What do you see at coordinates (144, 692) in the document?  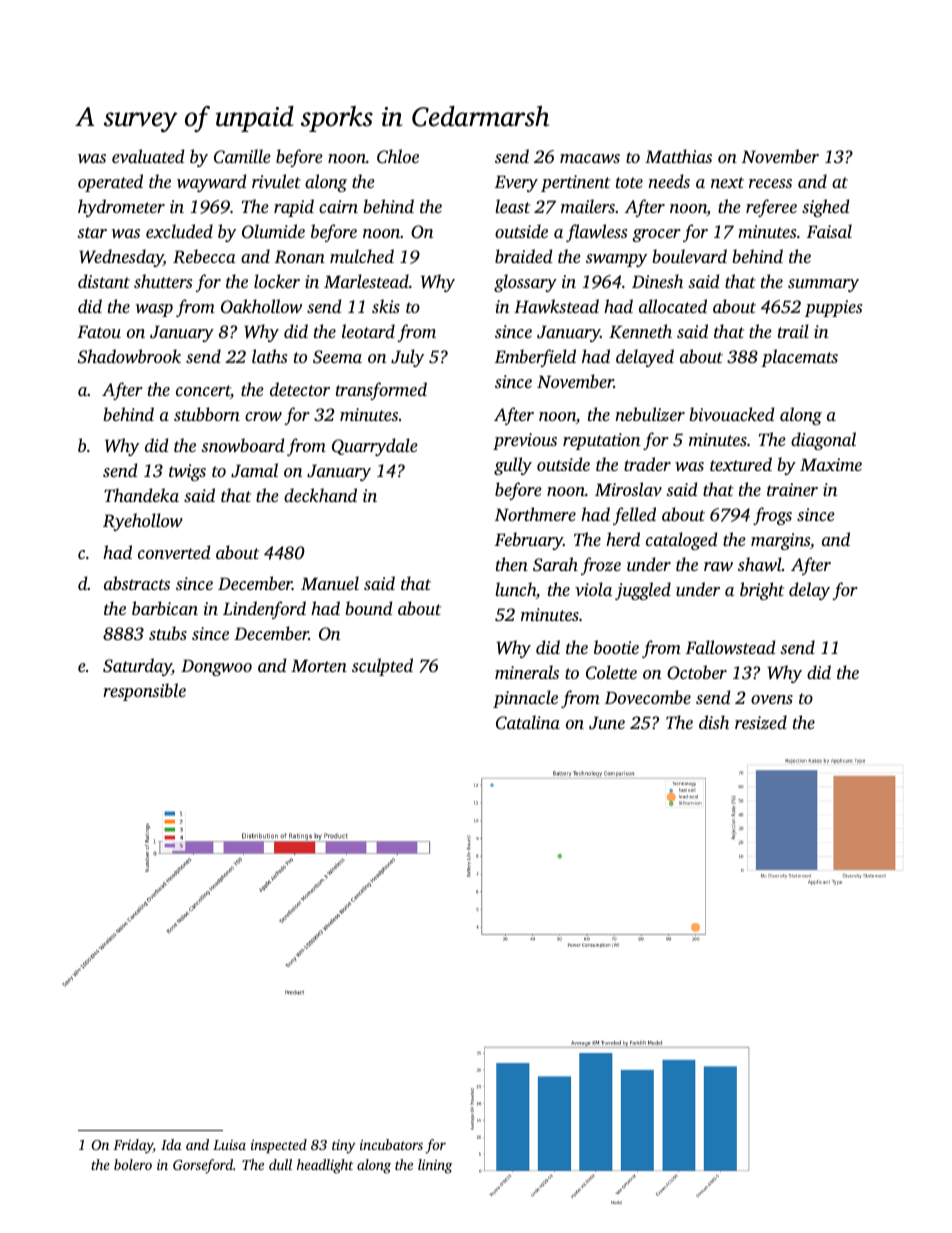 I see `responsible` at bounding box center [144, 692].
